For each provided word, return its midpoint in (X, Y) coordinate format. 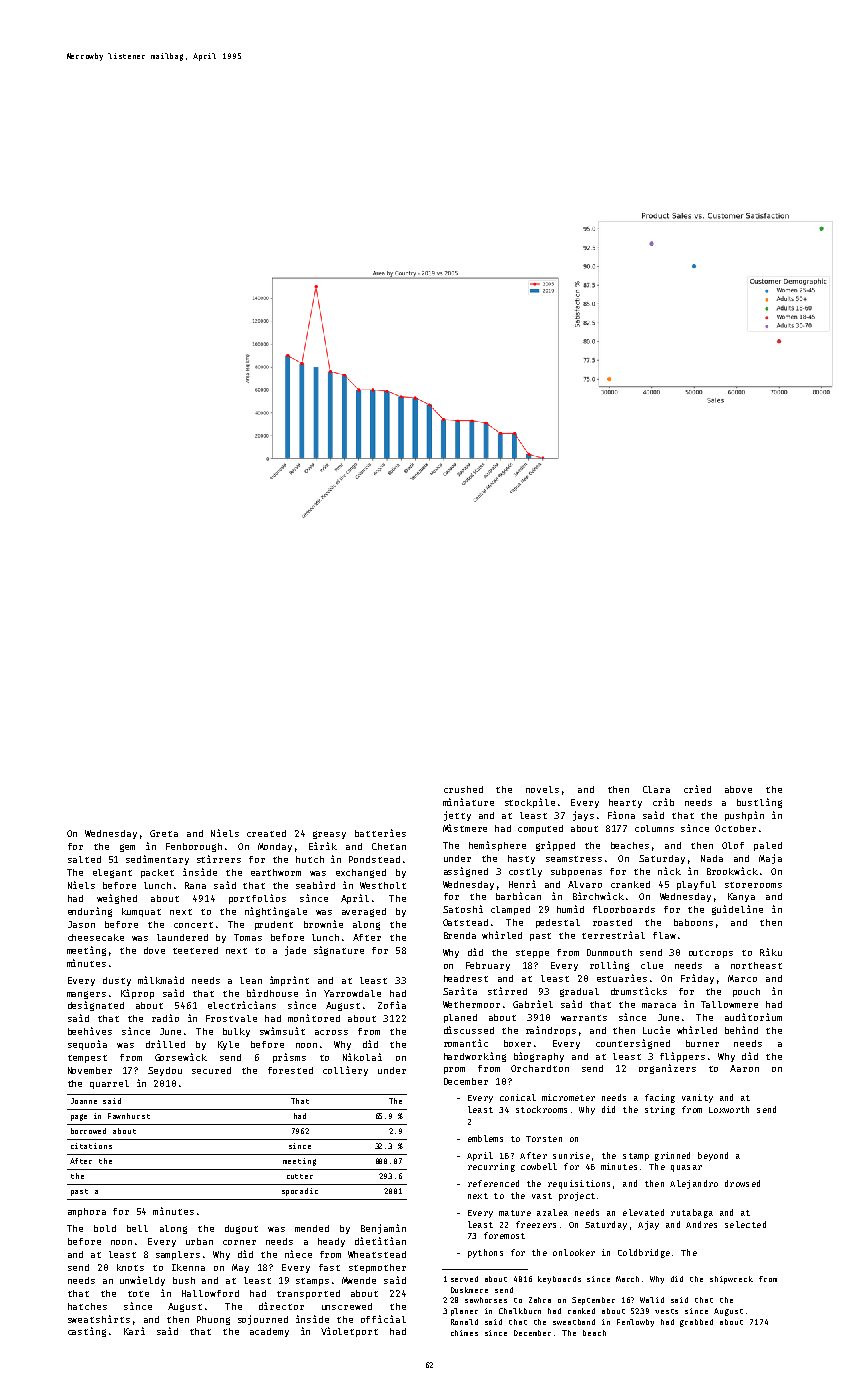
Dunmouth (609, 952)
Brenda (460, 935)
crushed (463, 789)
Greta (164, 833)
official (383, 1319)
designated (96, 1006)
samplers (178, 1255)
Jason (81, 924)
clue (652, 965)
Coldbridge (644, 1253)
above (738, 789)
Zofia (392, 1005)
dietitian (380, 1241)
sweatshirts (99, 1319)
